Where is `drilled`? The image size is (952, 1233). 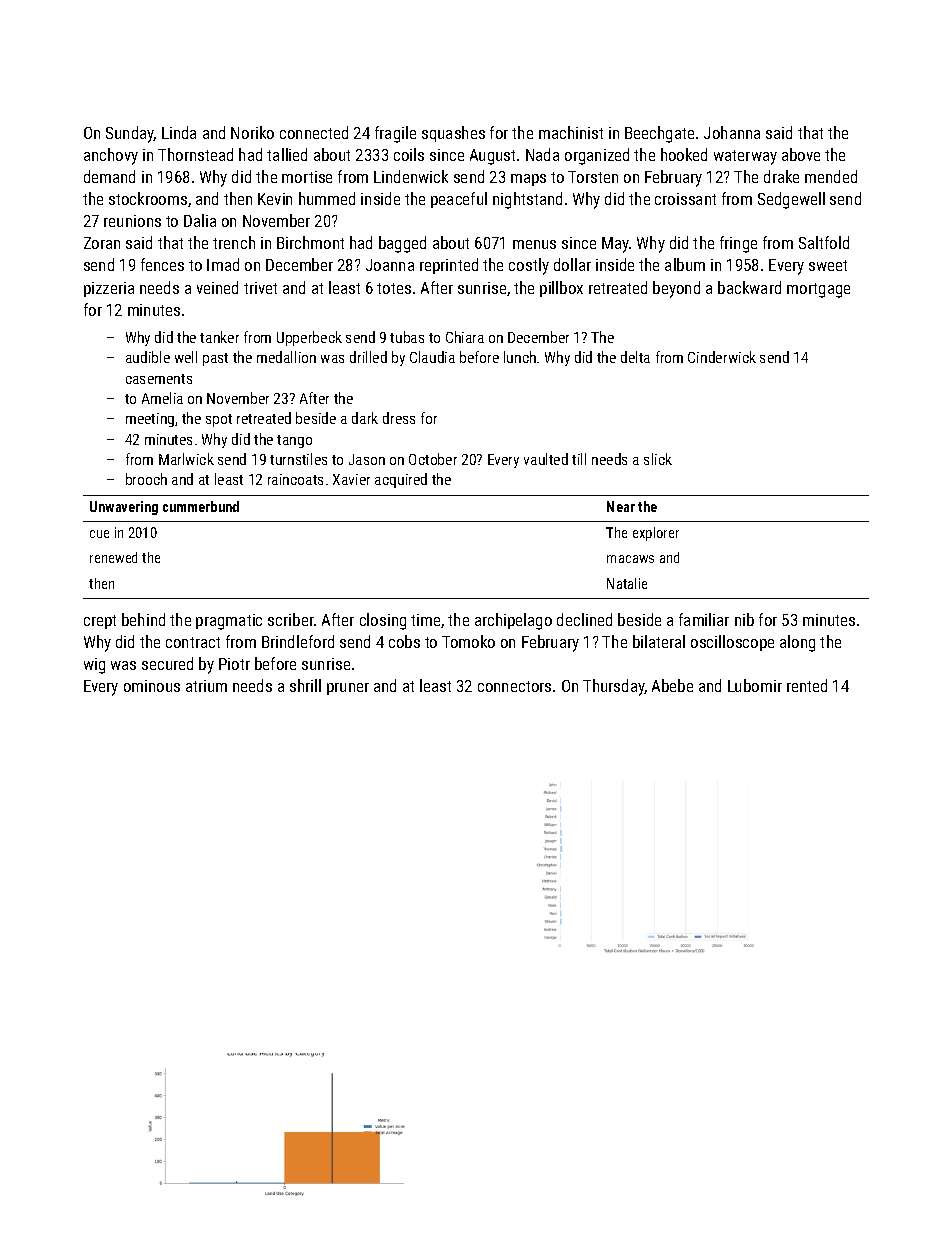
drilled is located at coordinates (368, 357).
